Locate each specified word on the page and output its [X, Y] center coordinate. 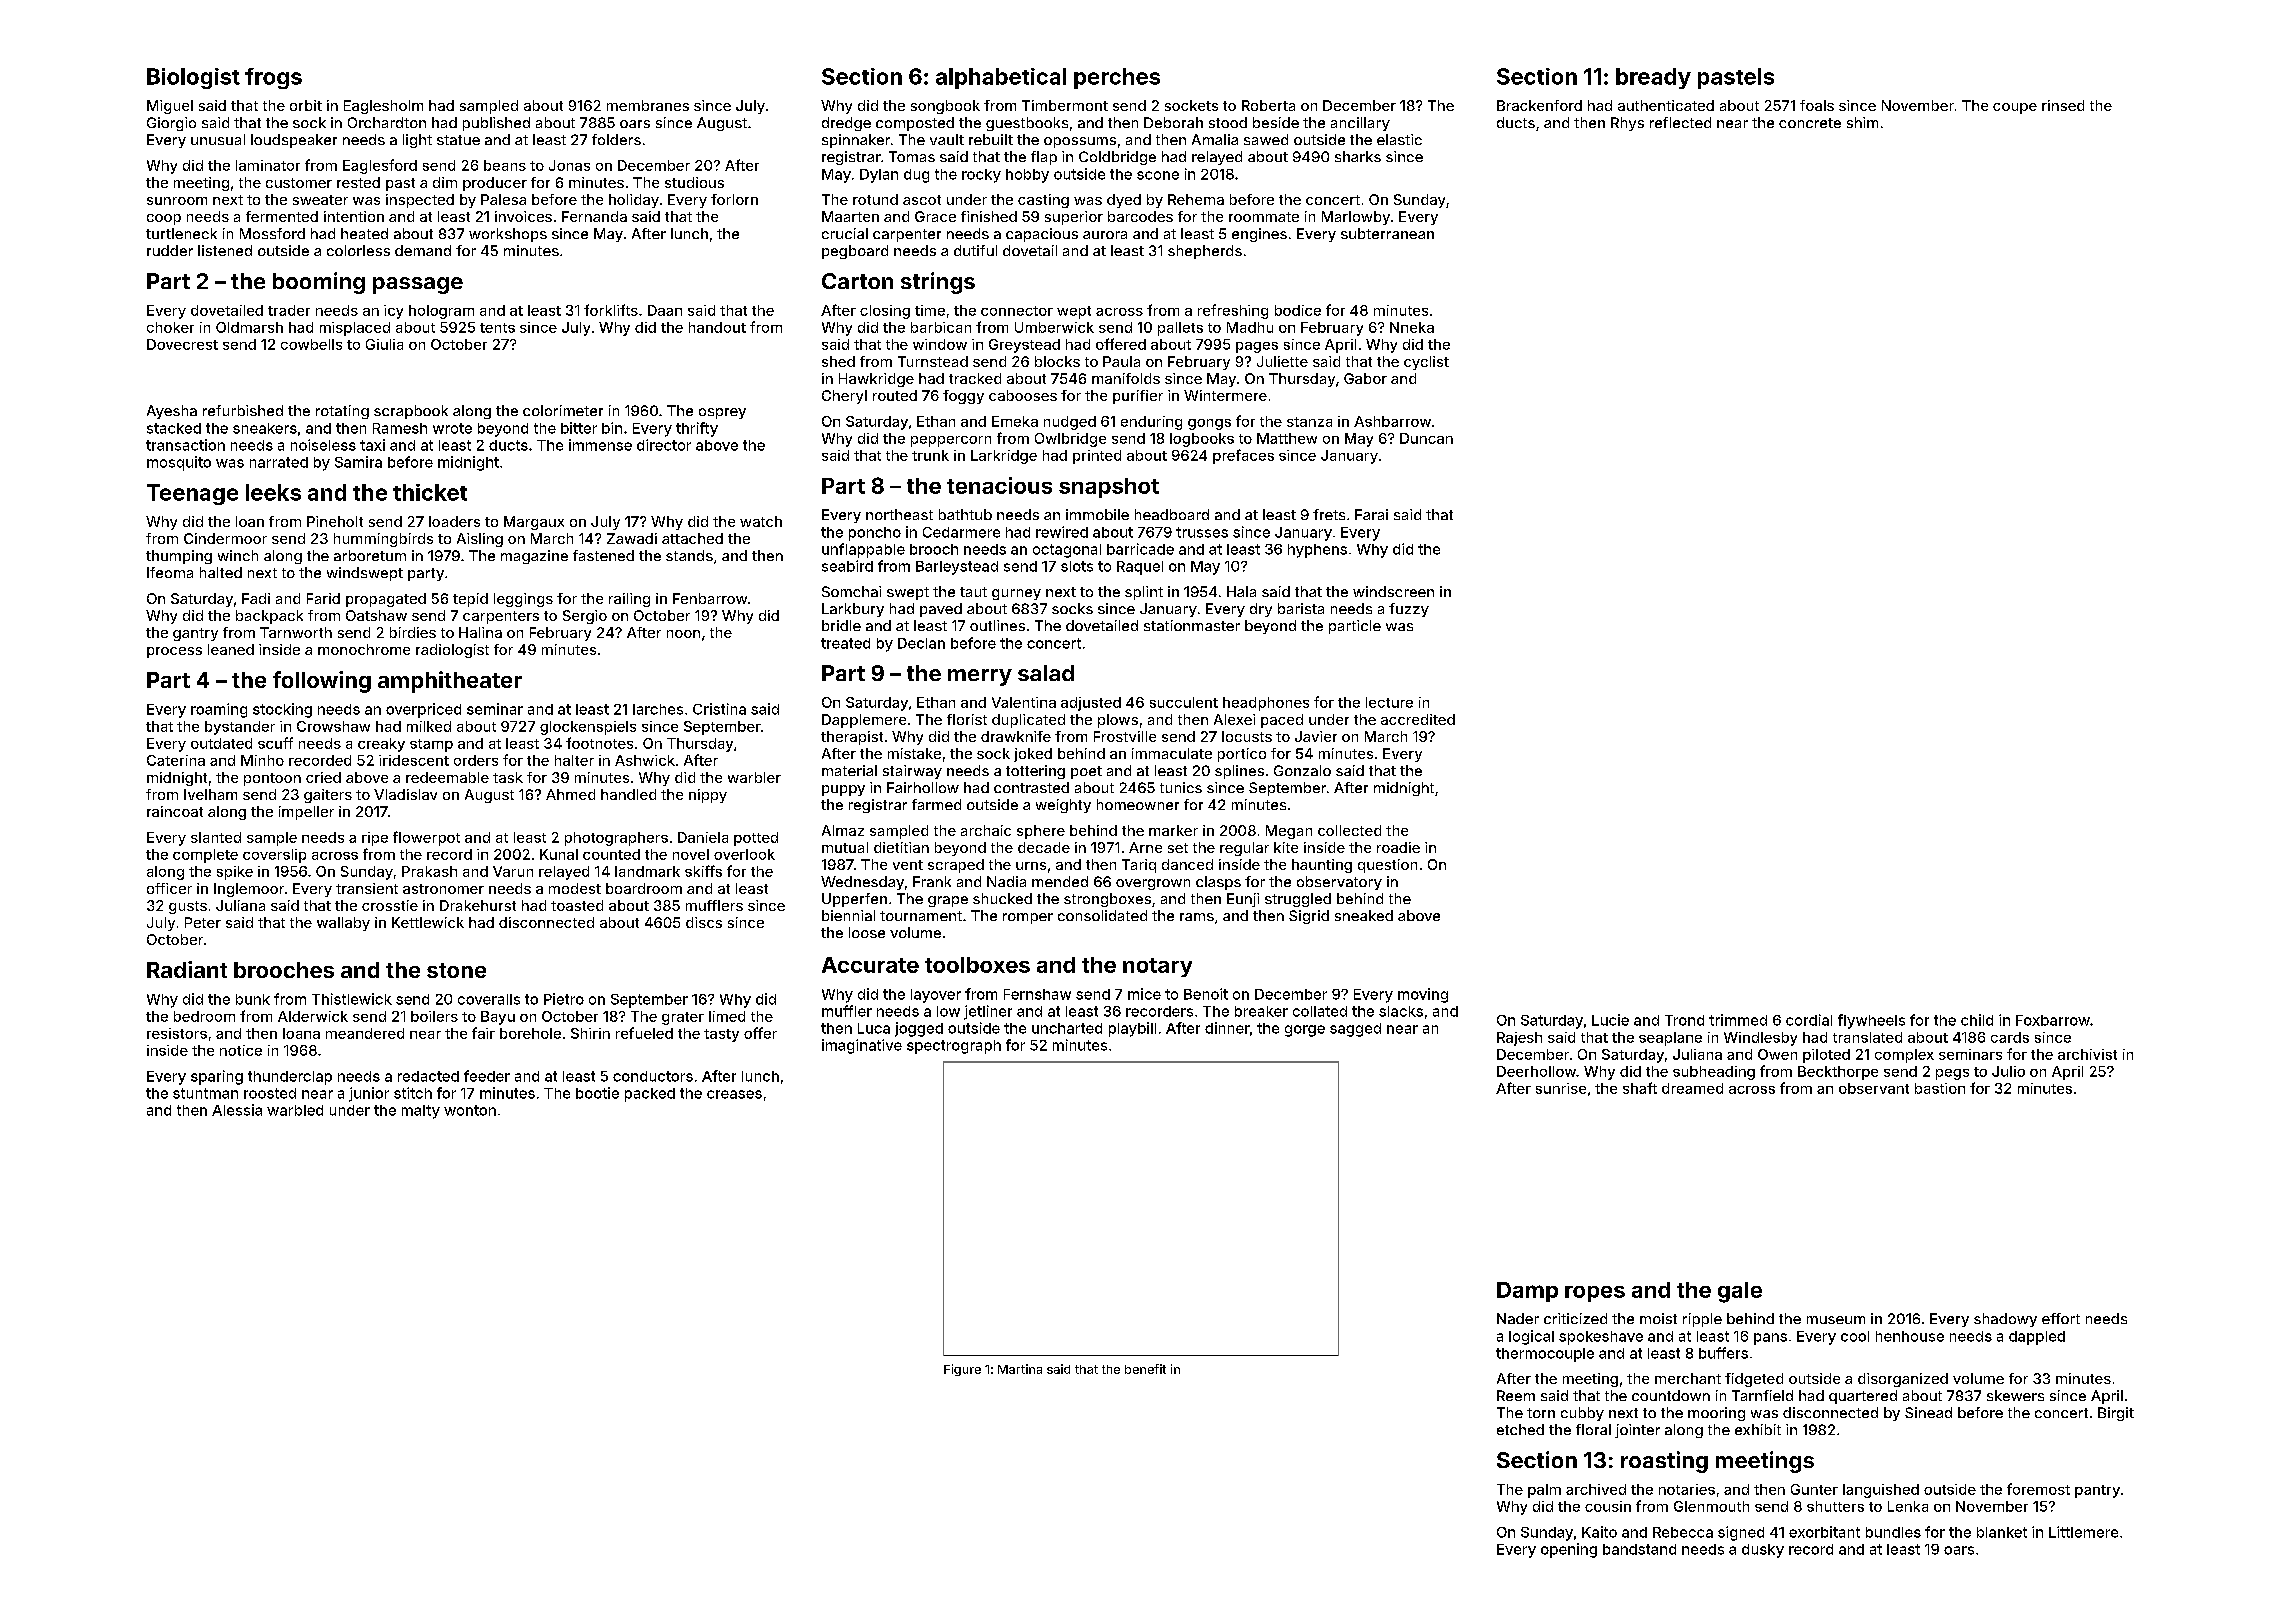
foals [1817, 105]
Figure [962, 1370]
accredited [1418, 719]
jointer [1637, 1431]
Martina [1020, 1369]
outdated [221, 743]
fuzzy [1409, 610]
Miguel [170, 107]
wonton [470, 1110]
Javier [1316, 736]
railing [629, 600]
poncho [875, 534]
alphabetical [1001, 78]
